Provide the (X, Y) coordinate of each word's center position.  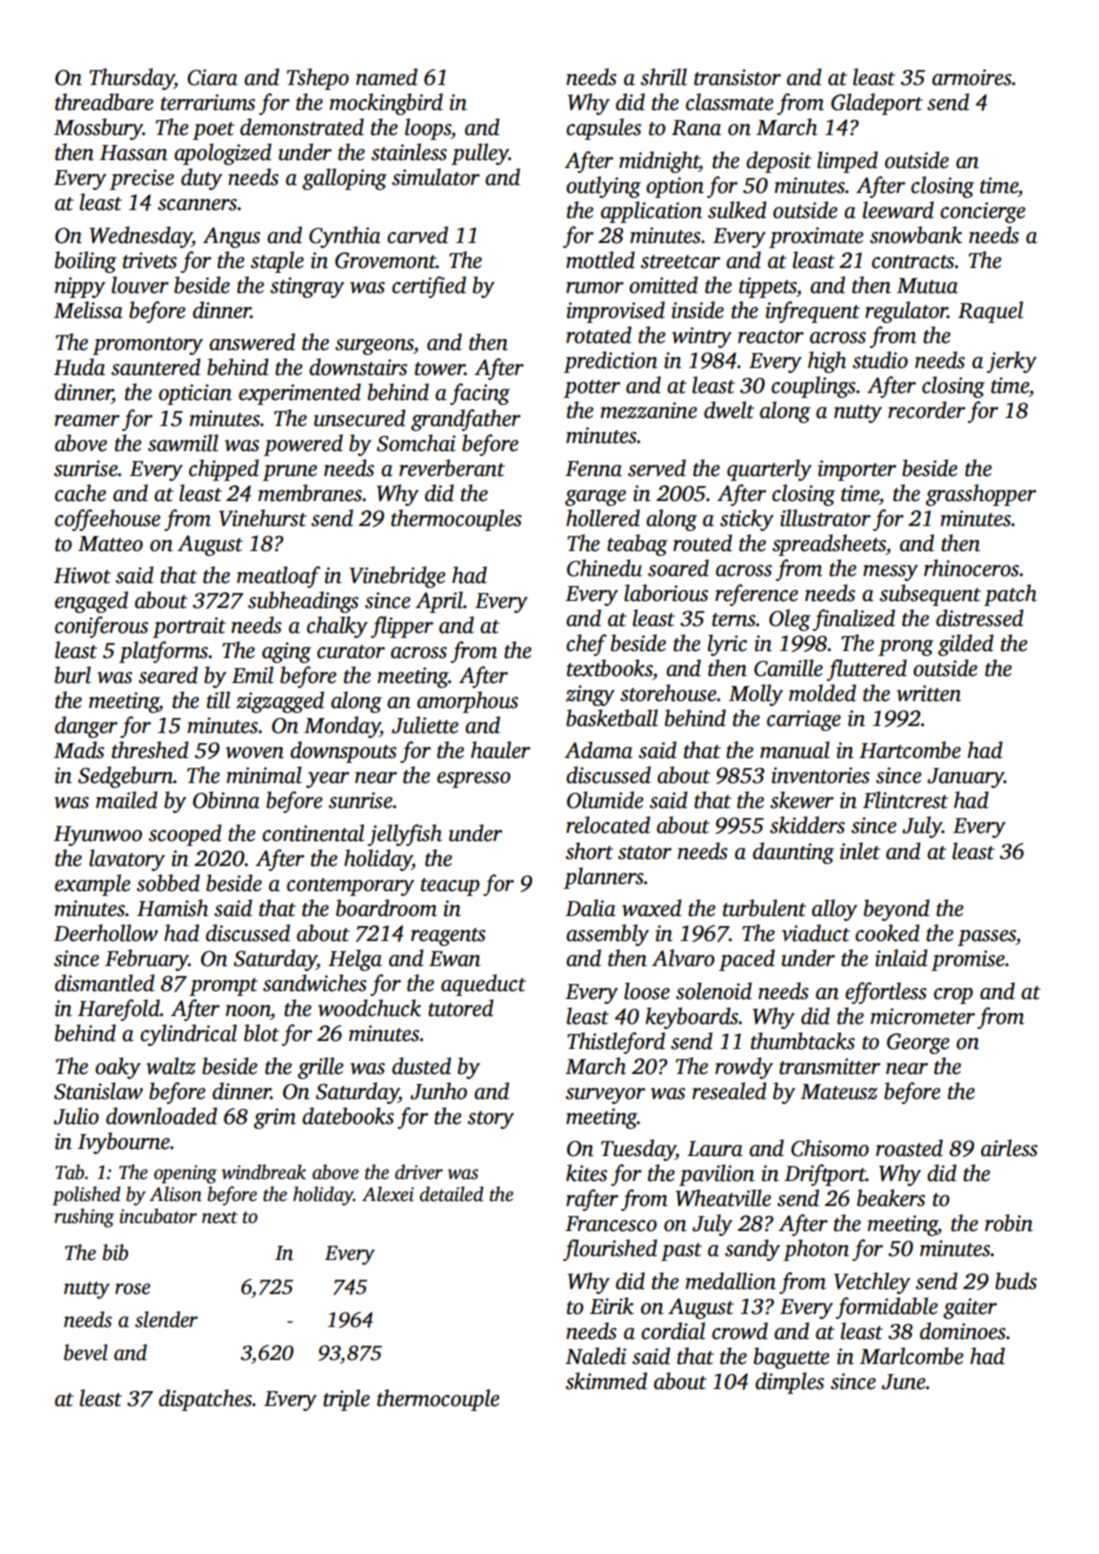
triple (346, 1400)
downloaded (161, 1116)
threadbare (104, 102)
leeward (898, 210)
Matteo (110, 544)
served (657, 468)
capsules (603, 129)
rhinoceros (971, 568)
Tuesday (638, 1150)
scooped (185, 835)
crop (953, 996)
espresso (474, 780)
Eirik (612, 1306)
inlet (860, 851)
